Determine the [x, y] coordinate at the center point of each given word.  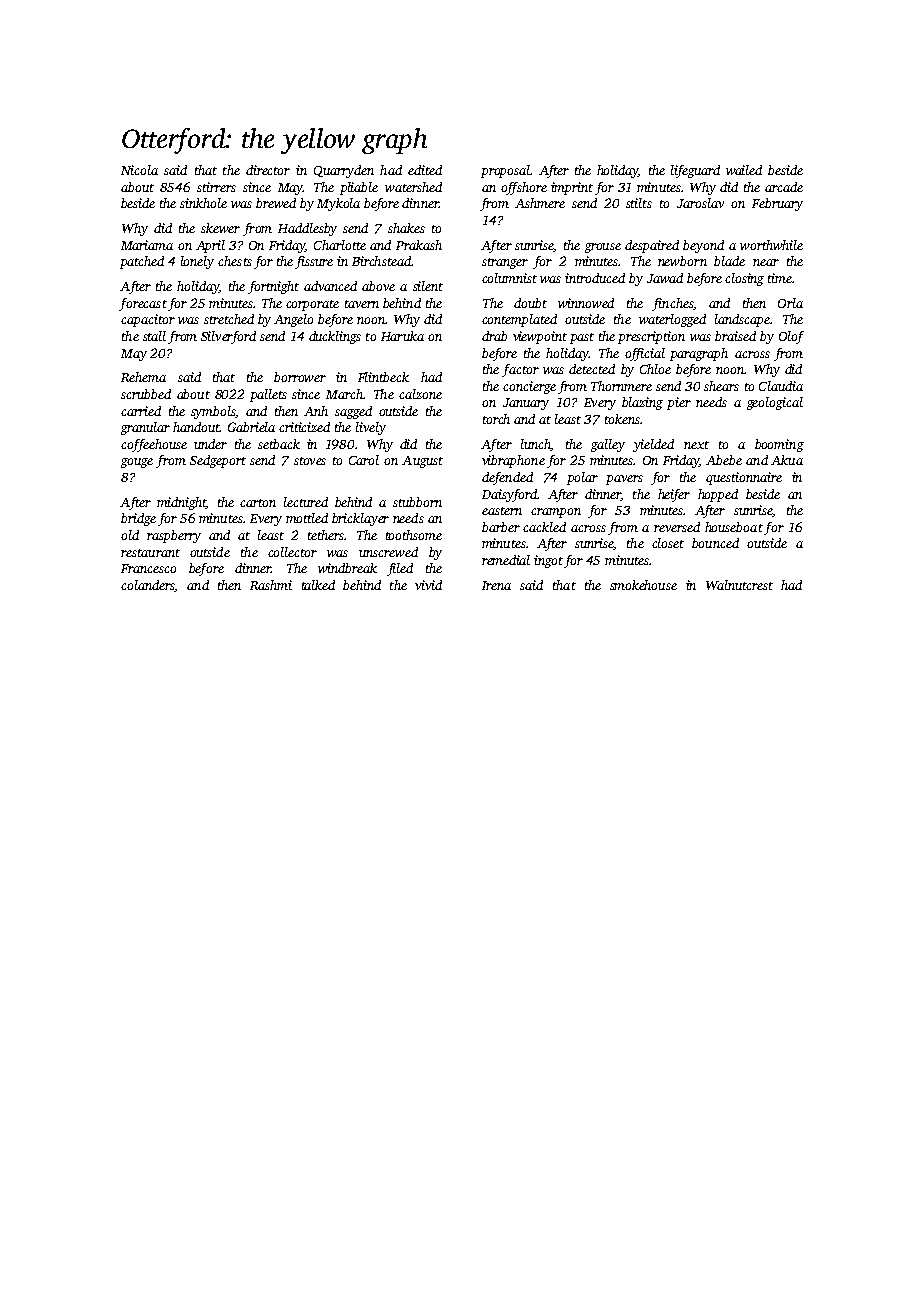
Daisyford [509, 495]
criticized [304, 427]
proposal [505, 171]
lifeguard [695, 171]
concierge [529, 387]
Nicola [139, 170]
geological [775, 403]
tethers [326, 535]
